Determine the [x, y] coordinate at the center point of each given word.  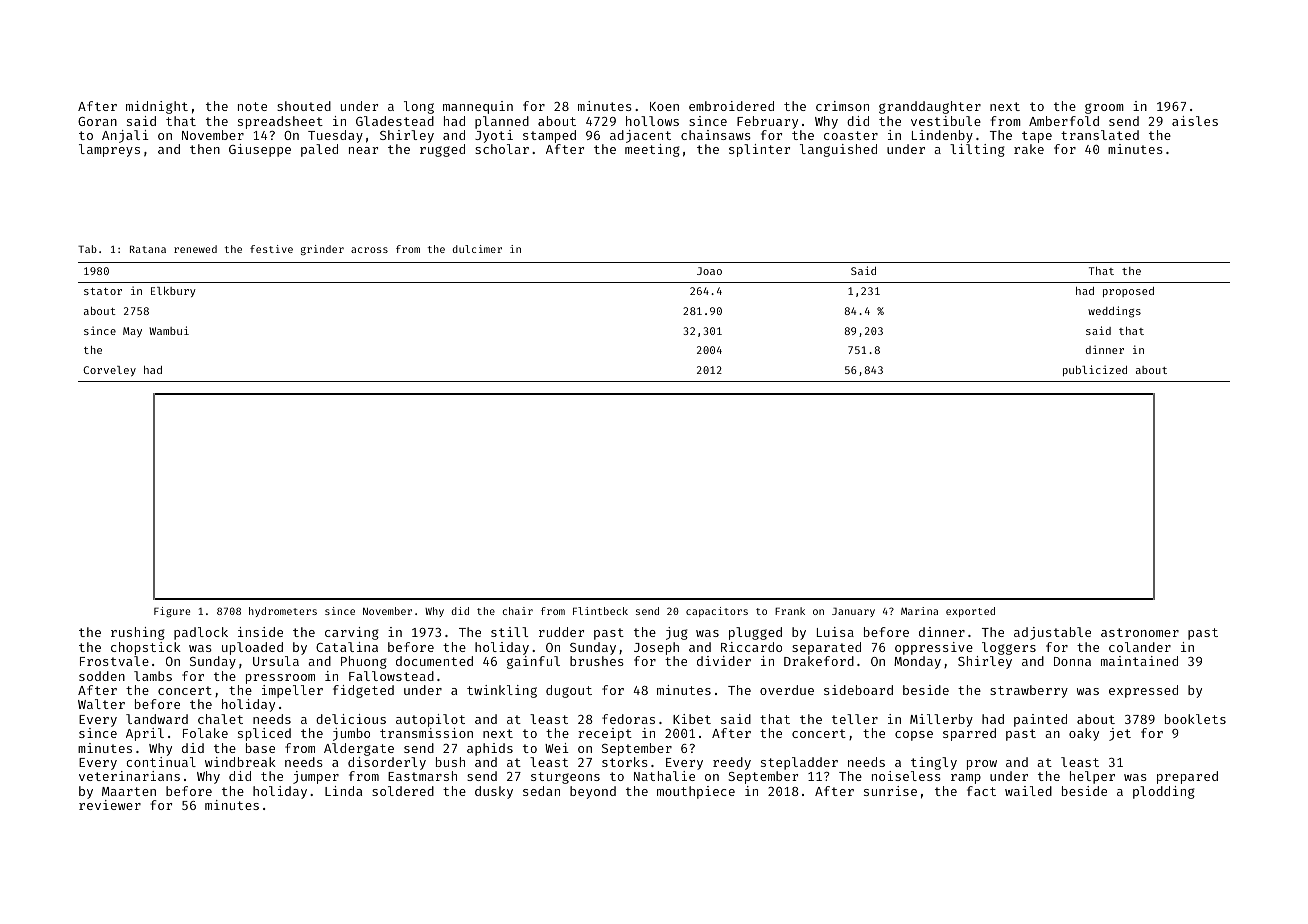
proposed [1128, 292]
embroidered [731, 106]
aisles [1195, 121]
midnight [157, 107]
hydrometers [283, 612]
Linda [343, 791]
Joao [709, 271]
